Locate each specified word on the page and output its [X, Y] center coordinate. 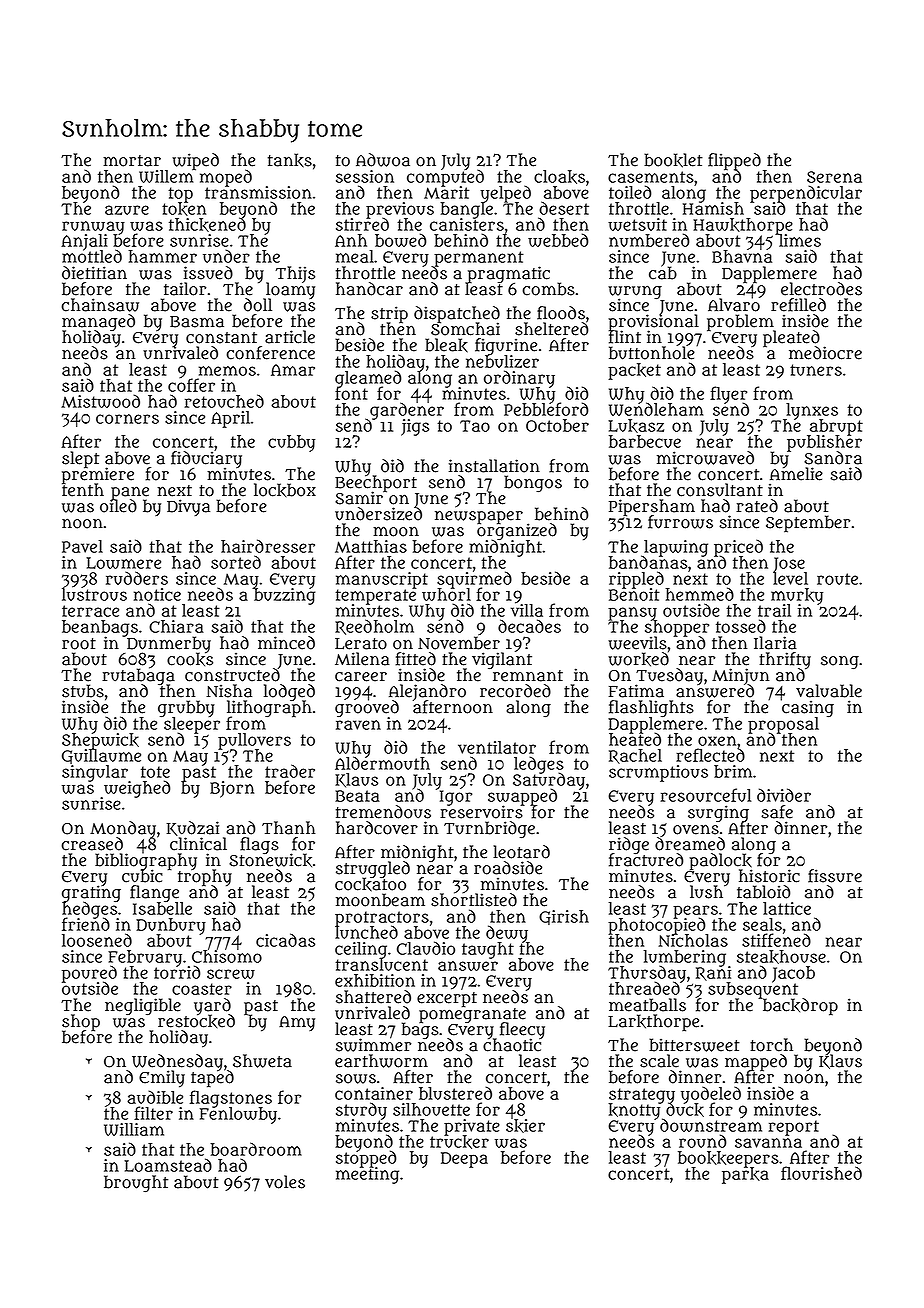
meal [355, 256]
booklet [673, 160]
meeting [367, 1175]
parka [745, 1176]
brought [136, 1183]
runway [93, 227]
